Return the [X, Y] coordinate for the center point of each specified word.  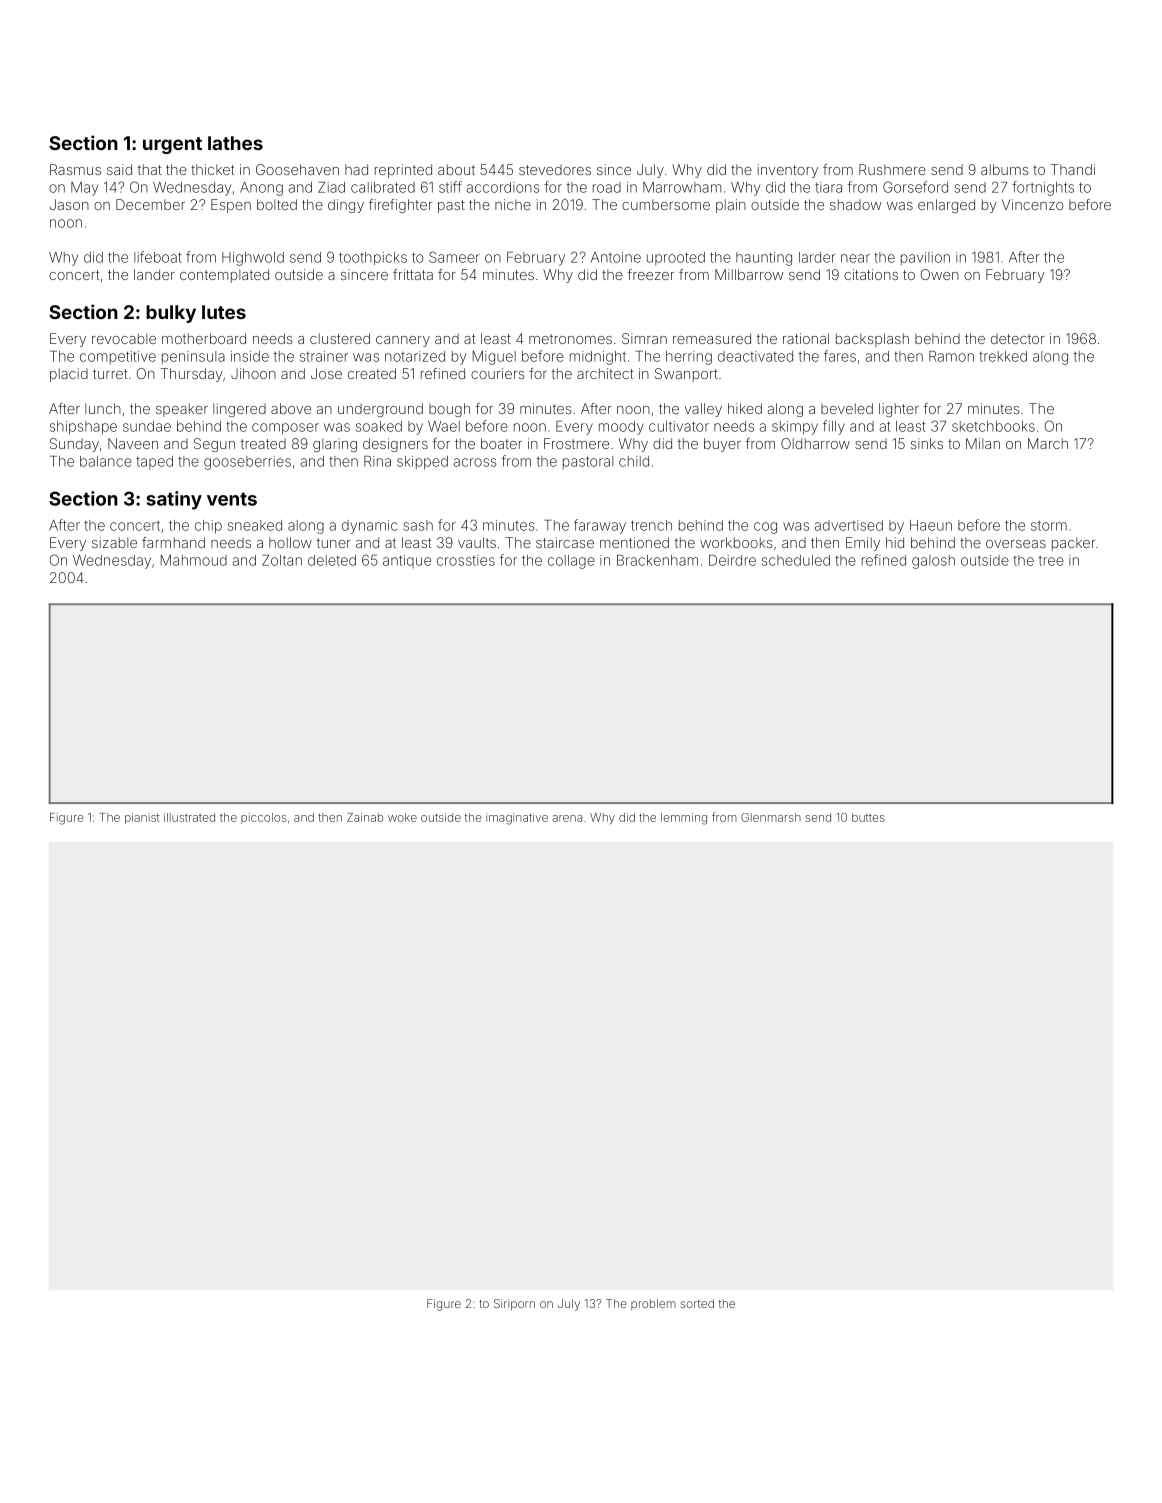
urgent [172, 145]
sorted [697, 1303]
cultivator [679, 426]
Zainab [365, 817]
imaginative [517, 819]
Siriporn [514, 1305]
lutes [224, 312]
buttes [868, 817]
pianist [142, 818]
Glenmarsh [771, 817]
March [1048, 443]
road [607, 187]
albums [1004, 169]
